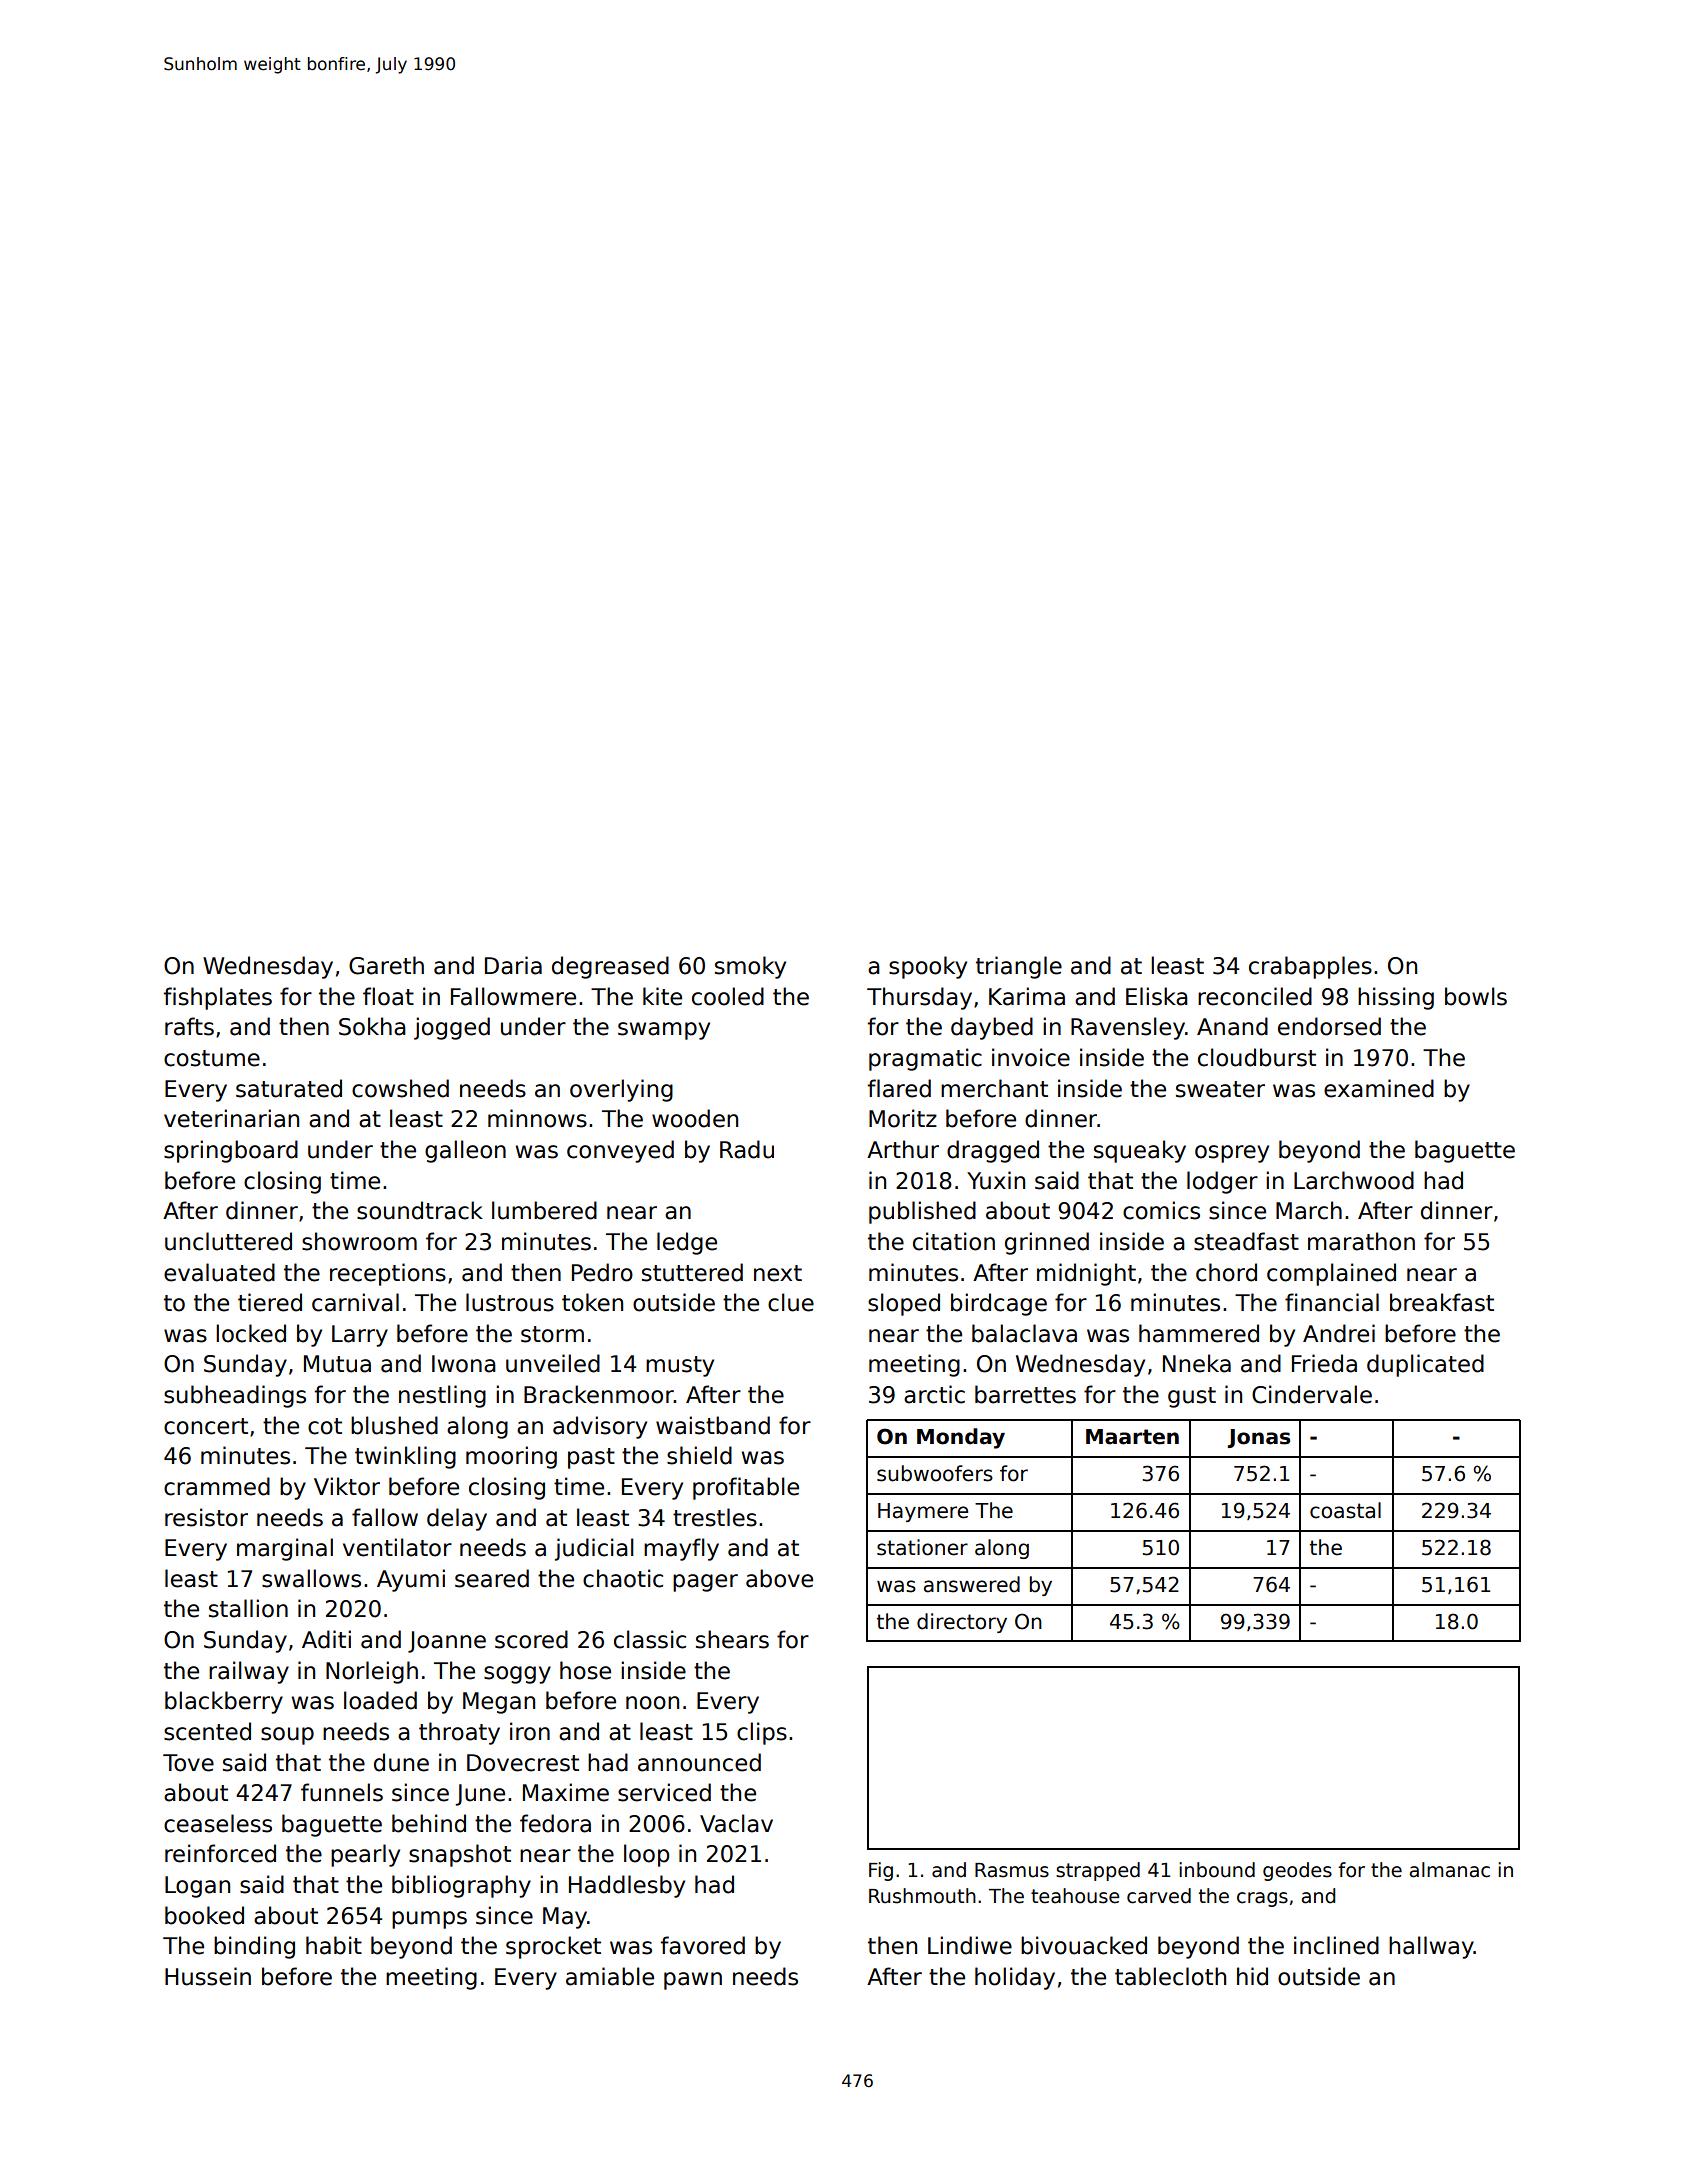  What do you see at coordinates (386, 965) in the page?
I see `Gareth` at bounding box center [386, 965].
